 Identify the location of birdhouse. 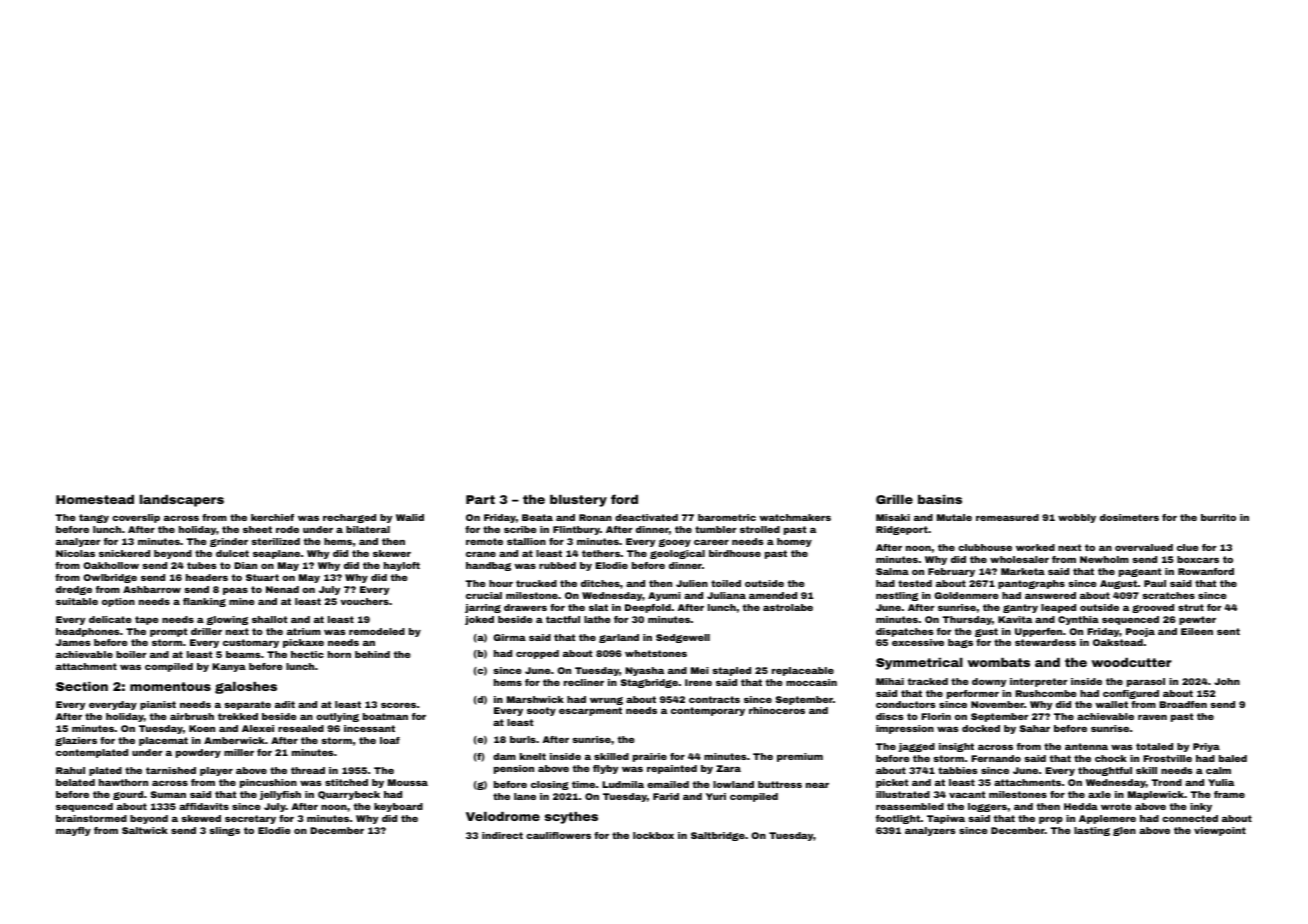
(735, 553).
